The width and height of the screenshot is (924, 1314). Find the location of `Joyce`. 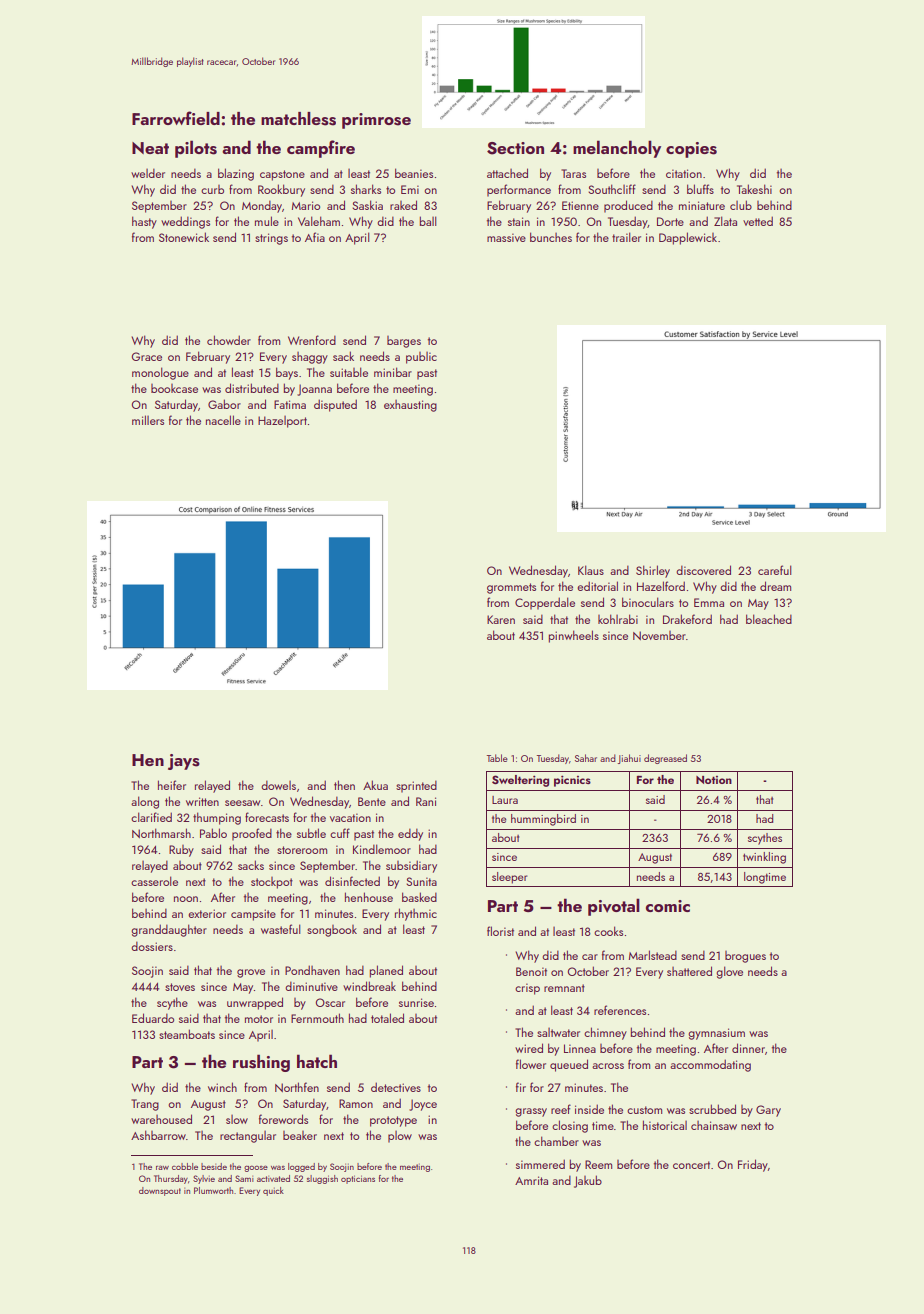

Joyce is located at coordinates (423, 1105).
